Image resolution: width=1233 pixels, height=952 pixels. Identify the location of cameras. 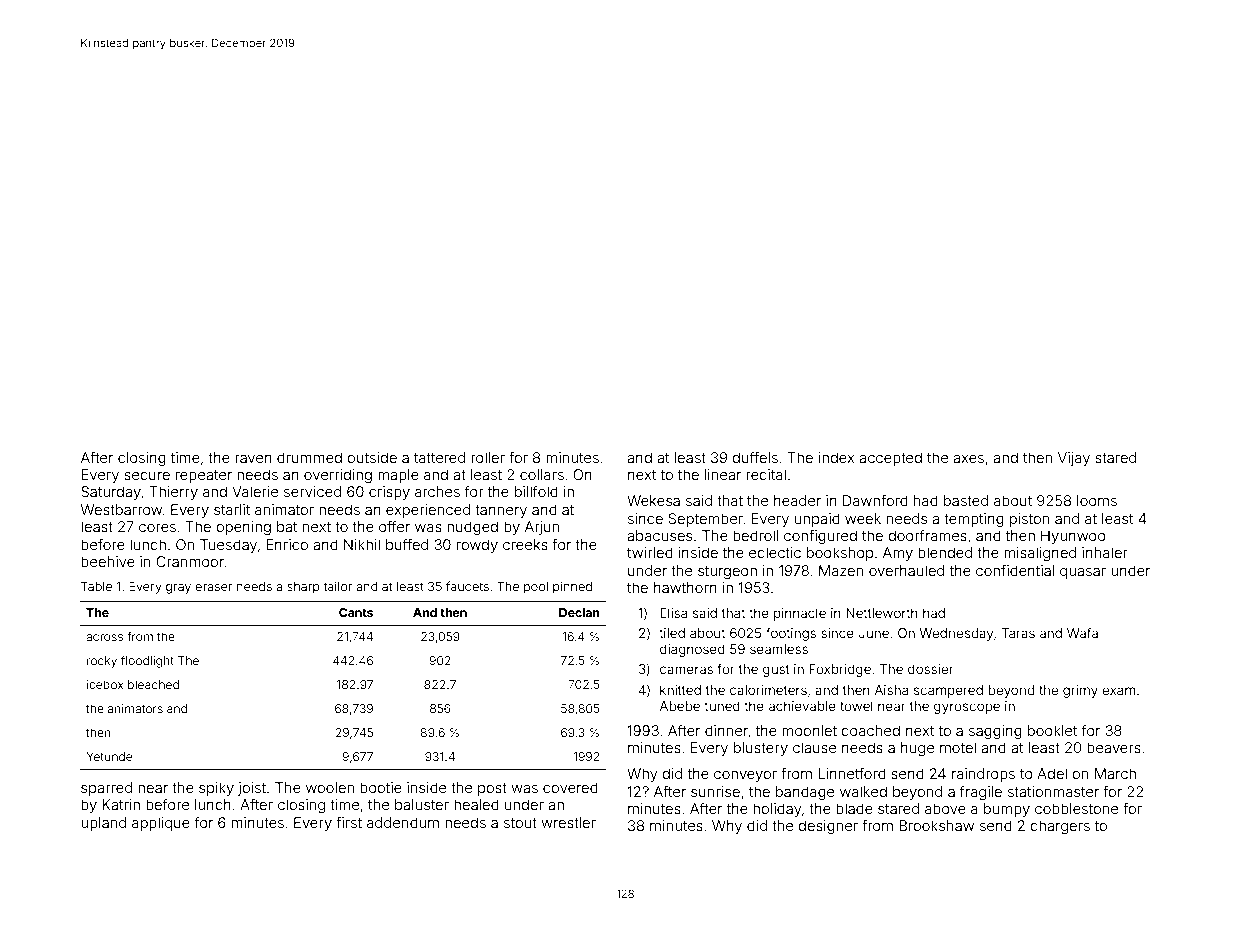
(686, 670).
